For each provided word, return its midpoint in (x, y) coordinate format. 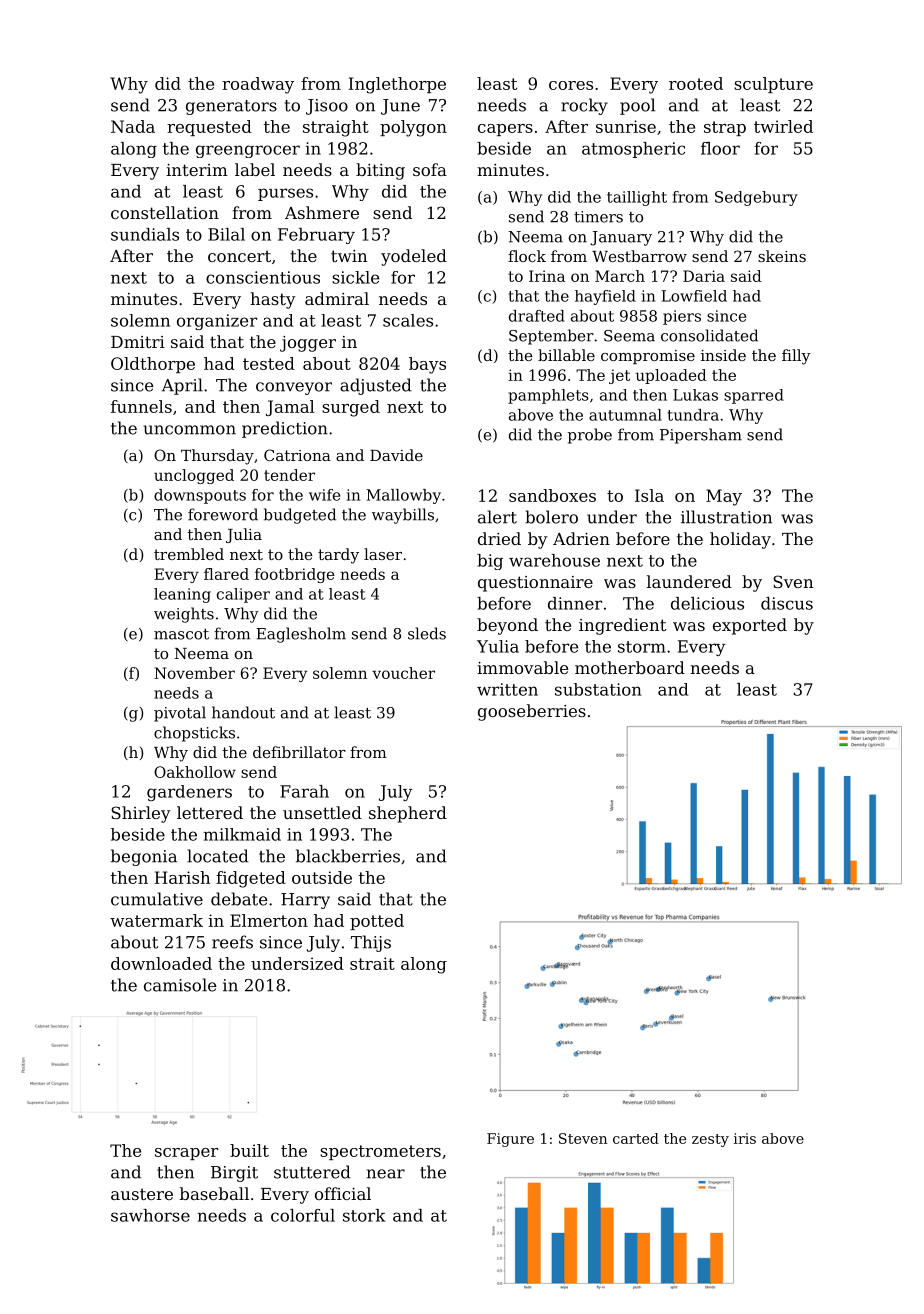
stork (364, 1215)
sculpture (773, 85)
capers (505, 130)
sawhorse (150, 1215)
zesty (710, 1140)
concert (239, 256)
